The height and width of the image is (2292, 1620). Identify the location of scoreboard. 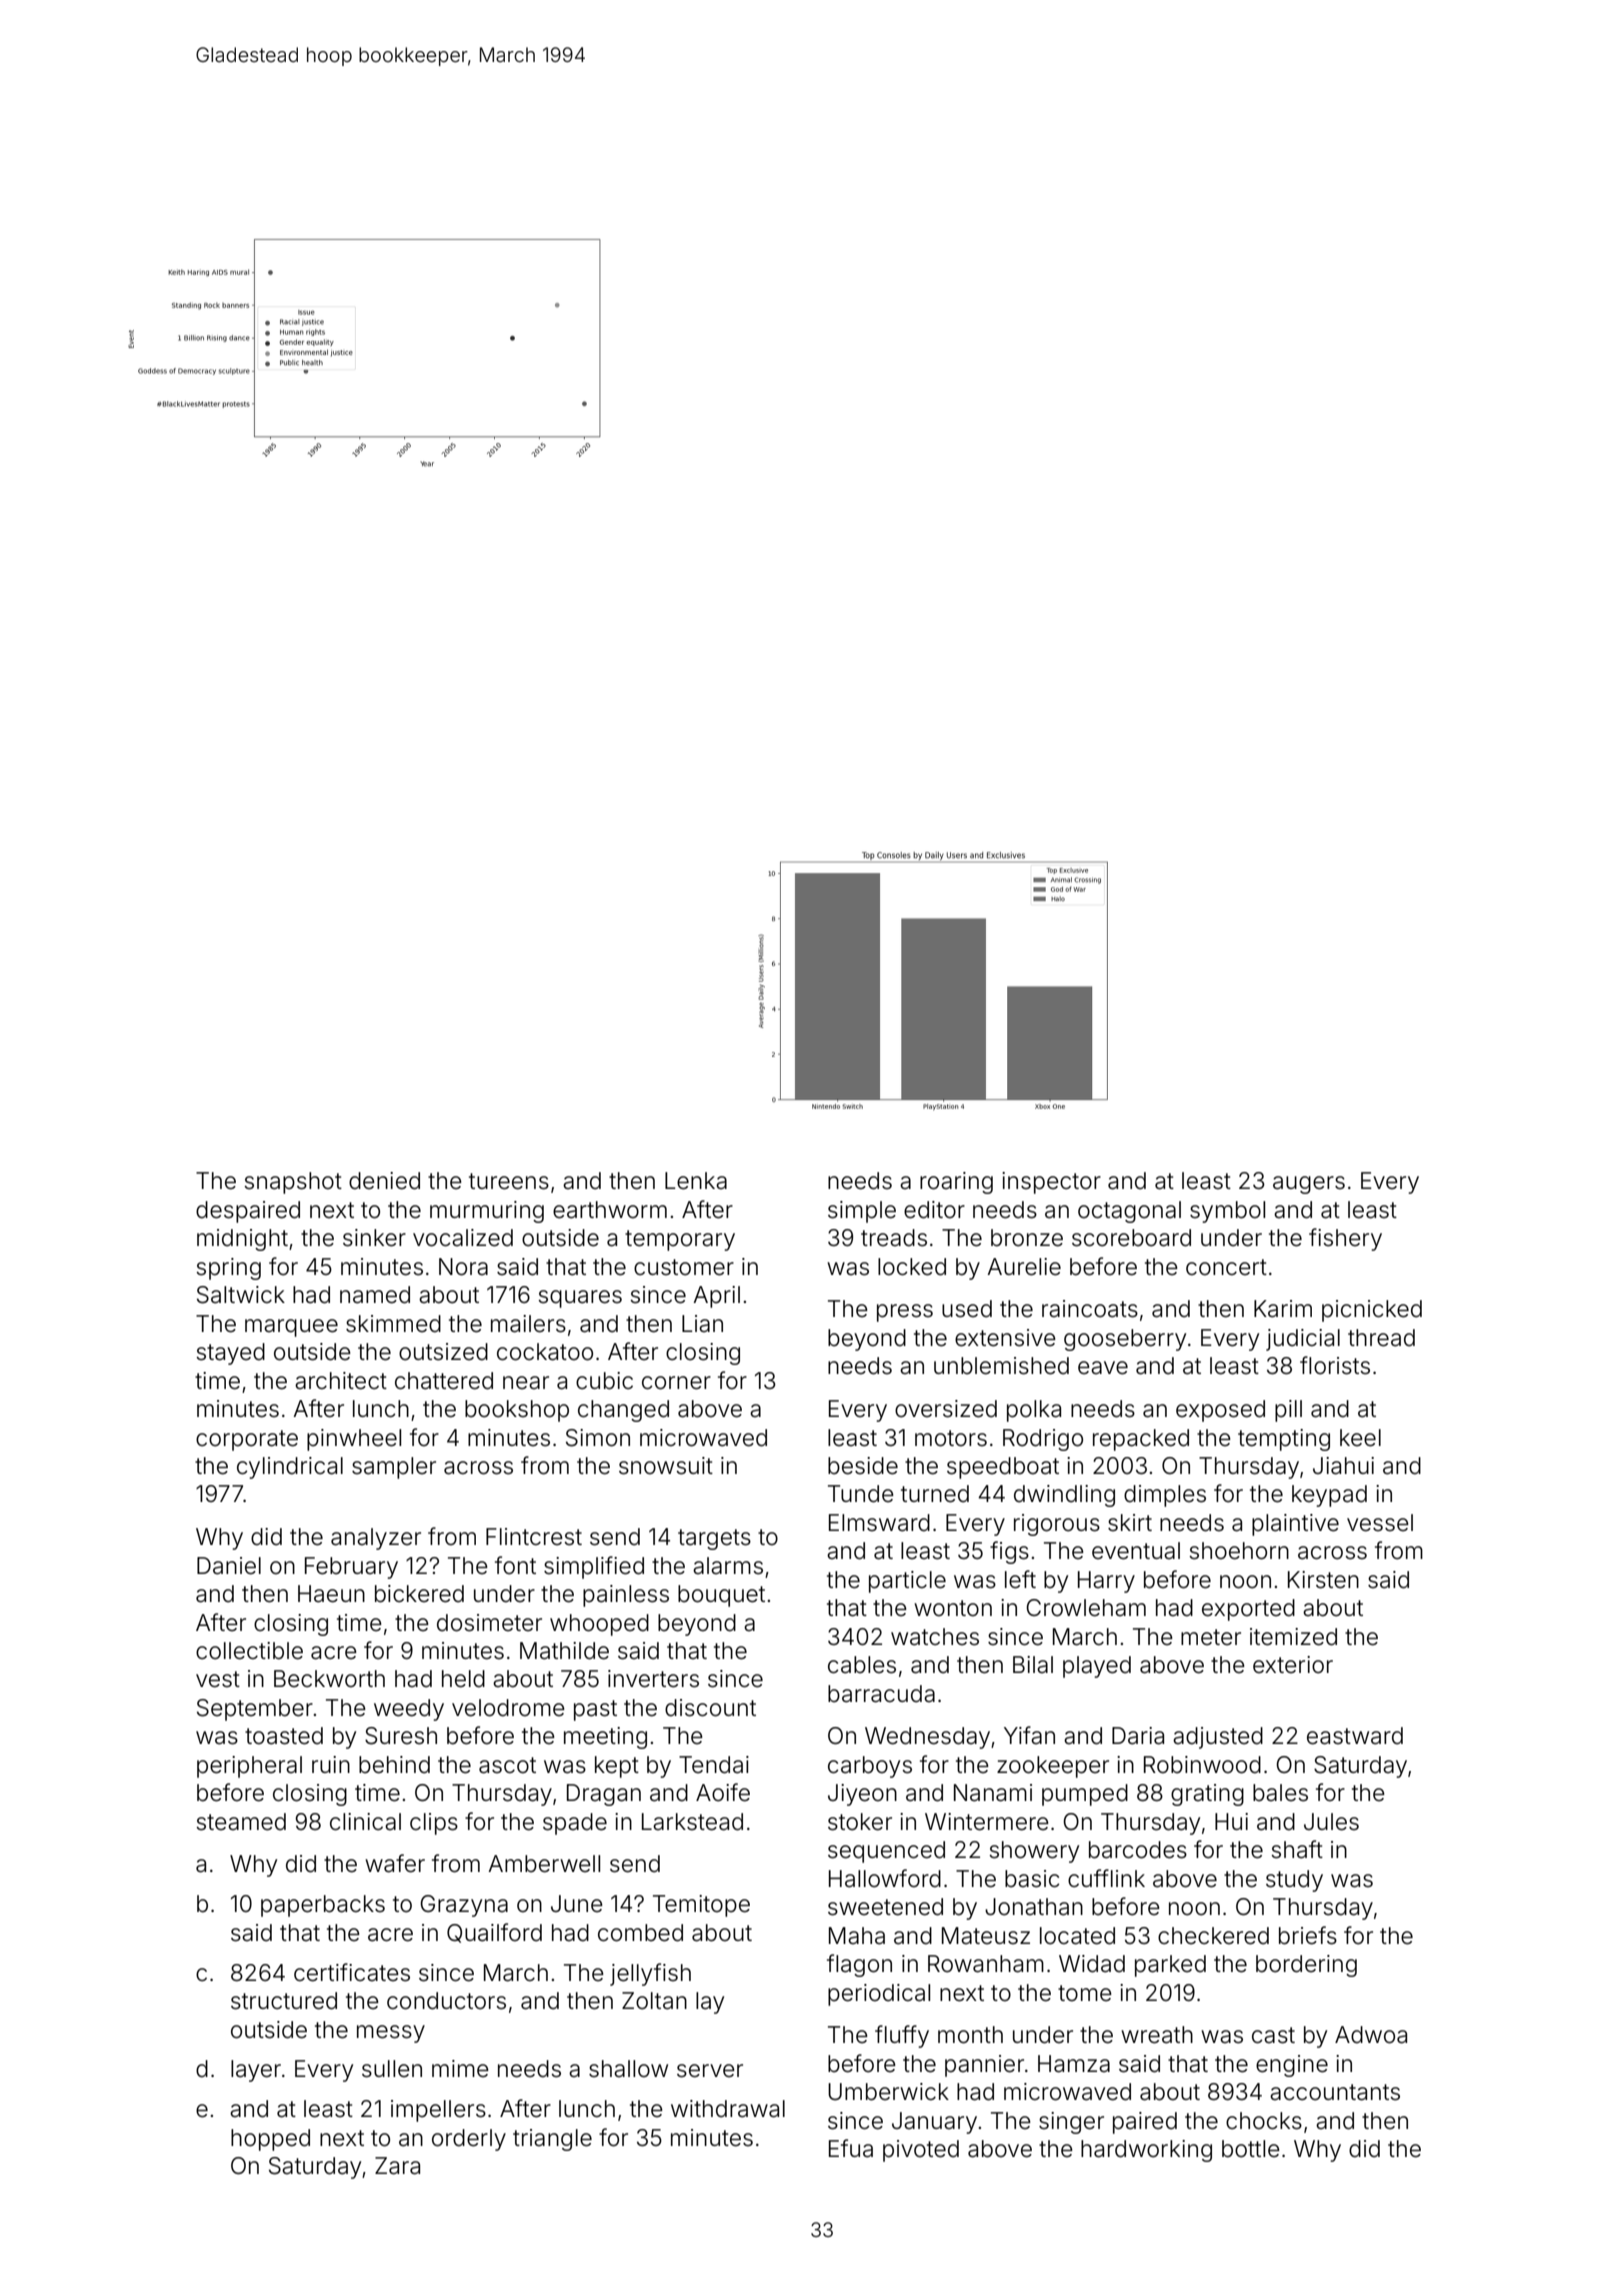
(1131, 1238).
